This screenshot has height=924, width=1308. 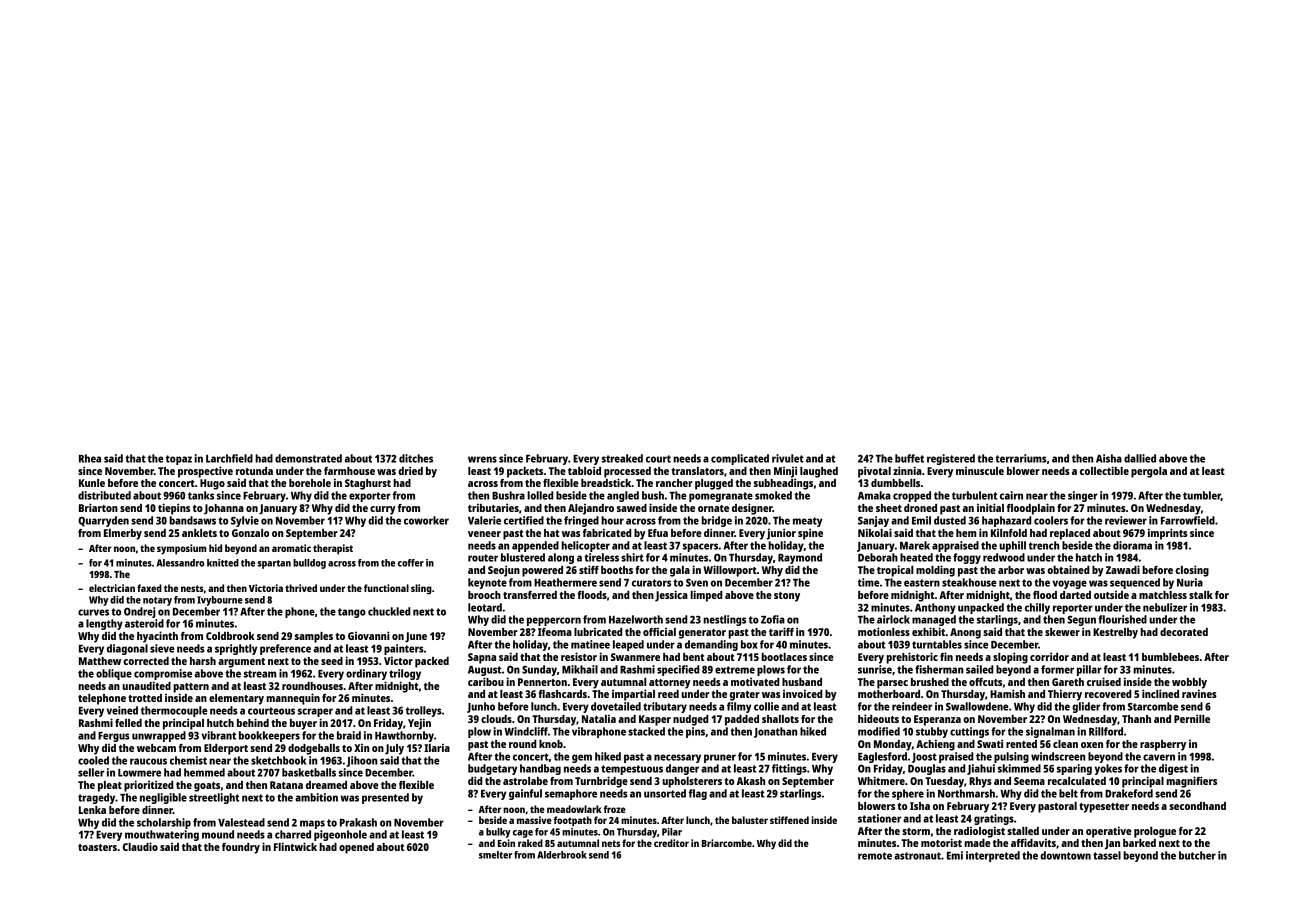 What do you see at coordinates (236, 699) in the screenshot?
I see `elementary` at bounding box center [236, 699].
